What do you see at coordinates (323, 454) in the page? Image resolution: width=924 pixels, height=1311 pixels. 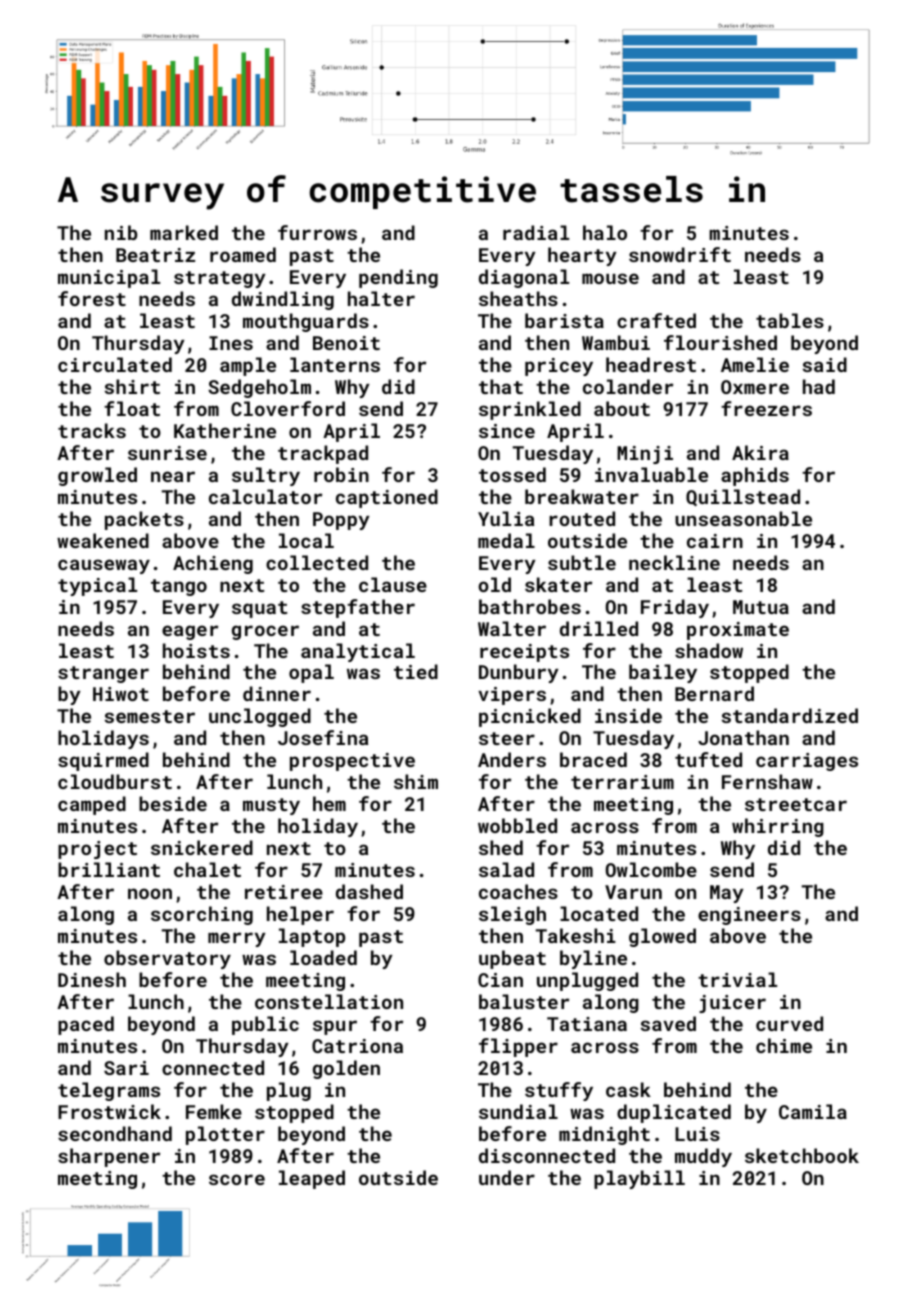 I see `trackpad` at bounding box center [323, 454].
